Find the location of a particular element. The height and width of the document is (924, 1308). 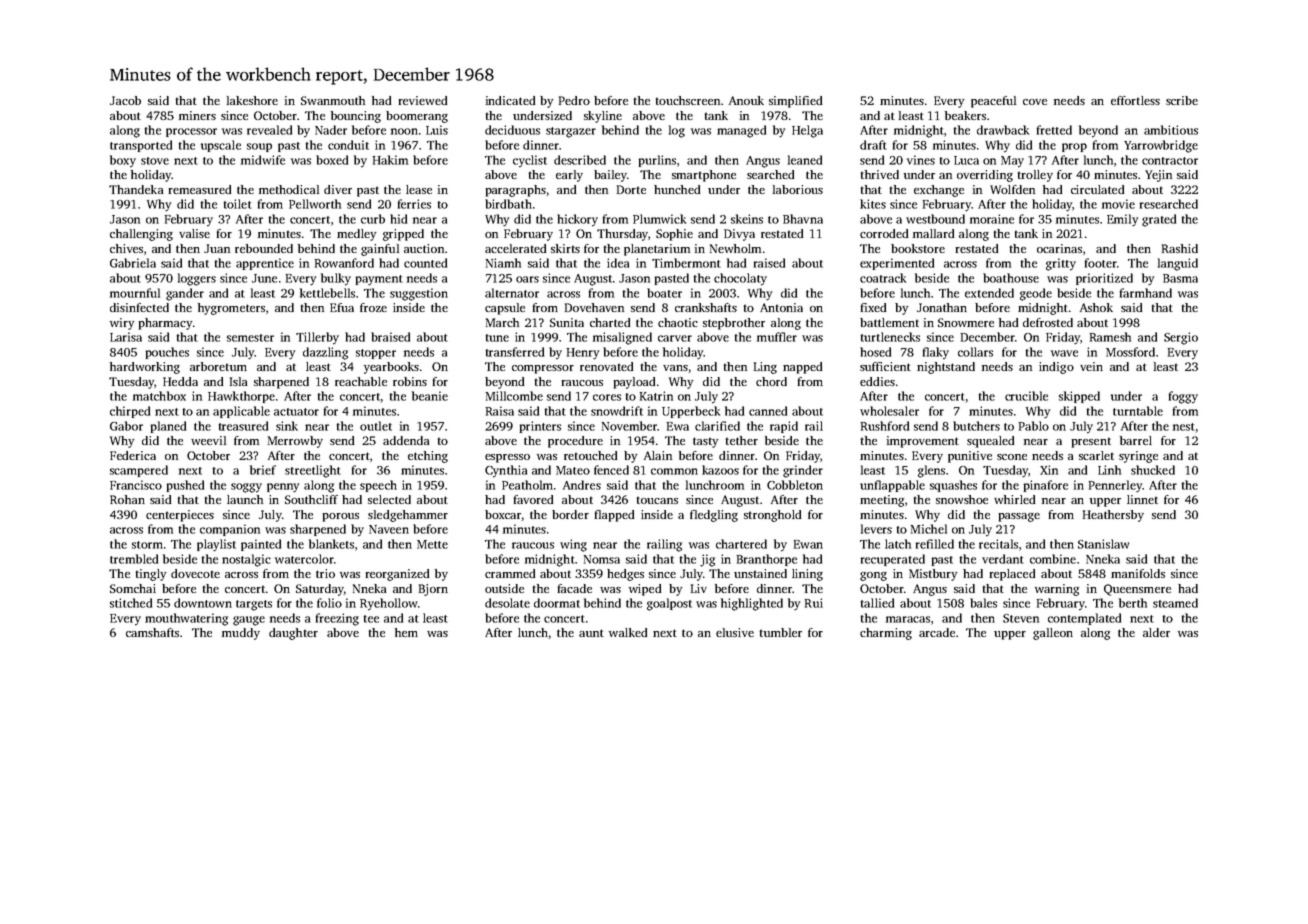

charming is located at coordinates (886, 634).
